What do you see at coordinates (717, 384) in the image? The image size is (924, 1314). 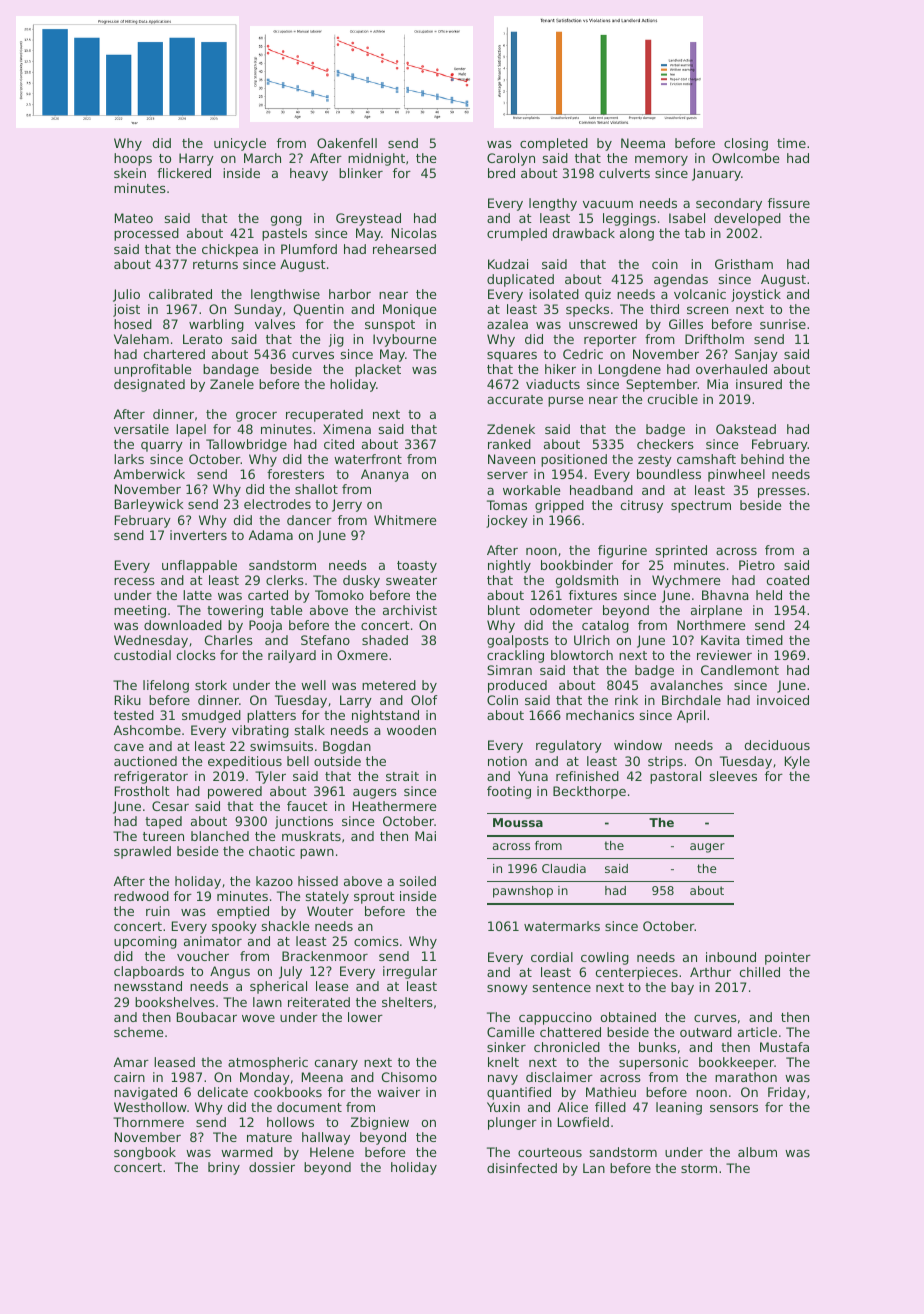 I see `Mia` at bounding box center [717, 384].
